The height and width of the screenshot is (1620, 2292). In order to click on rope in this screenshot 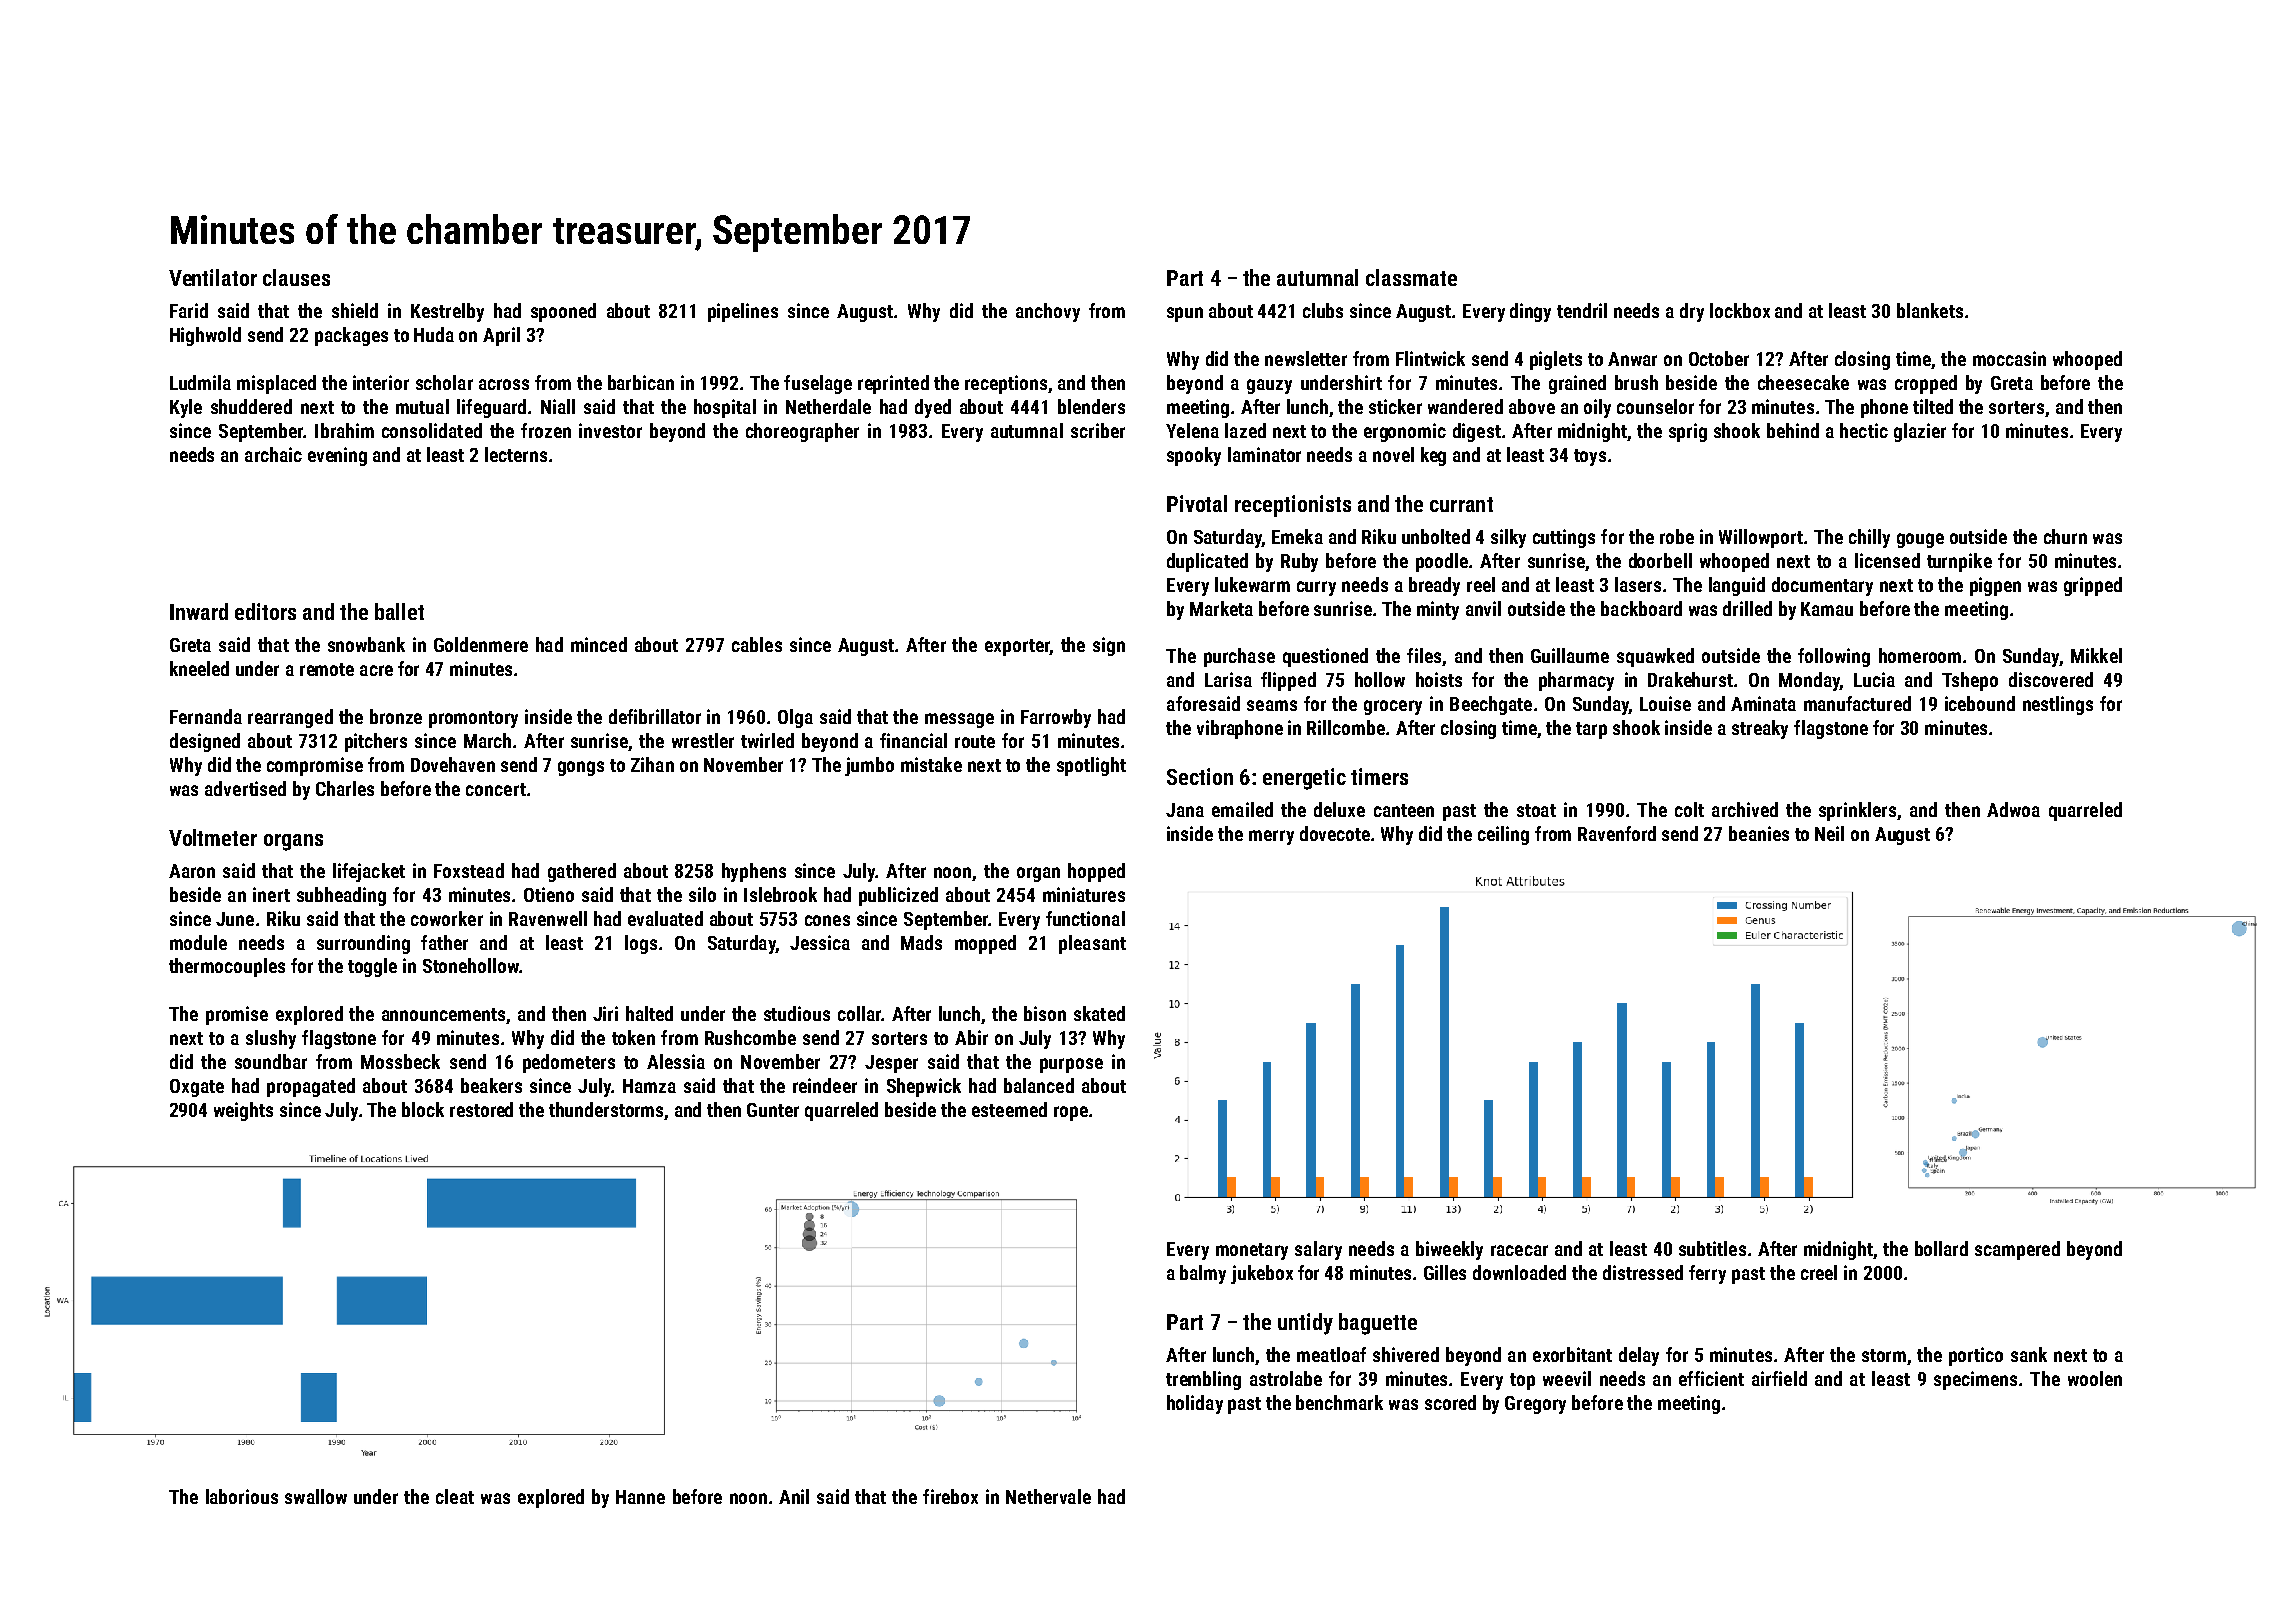, I will do `click(1071, 1113)`.
